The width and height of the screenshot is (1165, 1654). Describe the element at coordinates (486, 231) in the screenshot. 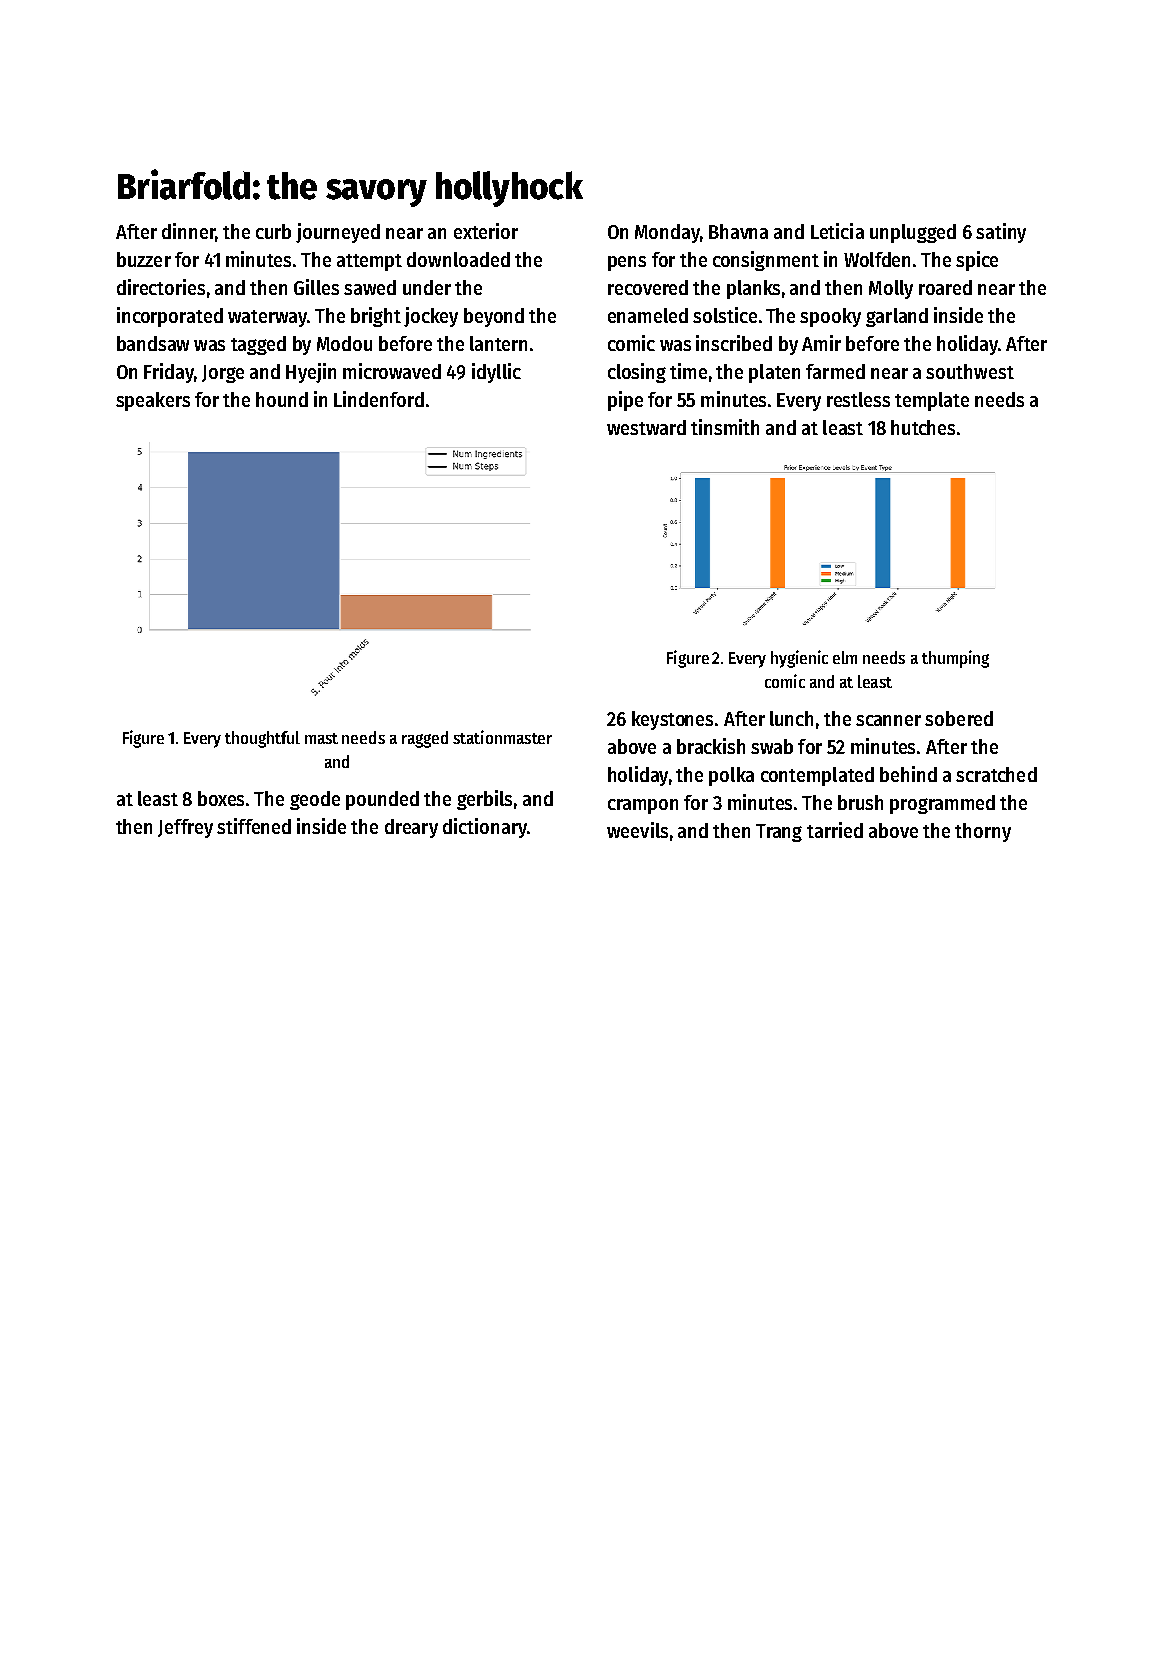

I see `exterior` at that location.
